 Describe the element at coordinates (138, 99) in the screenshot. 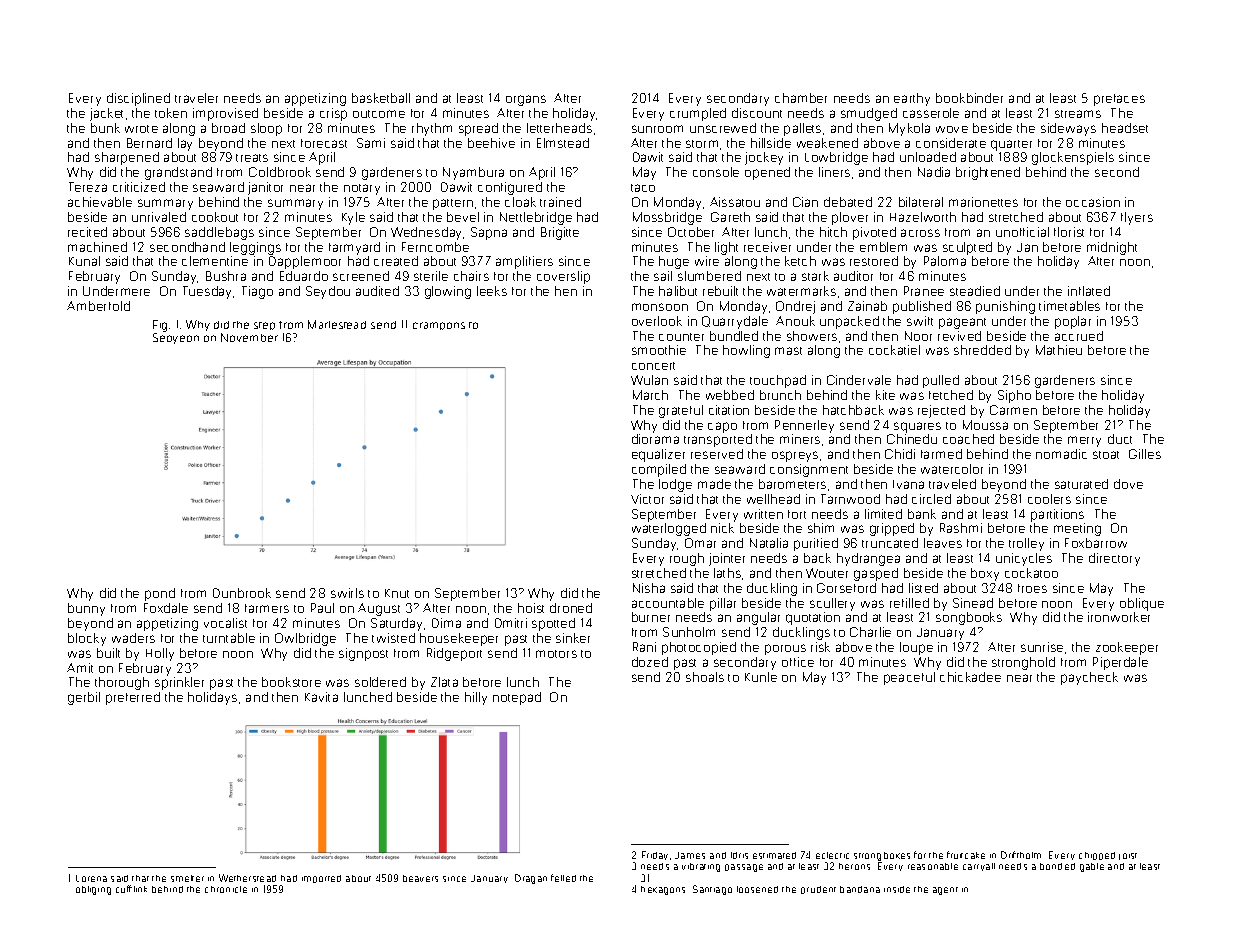

I see `disciplined` at that location.
